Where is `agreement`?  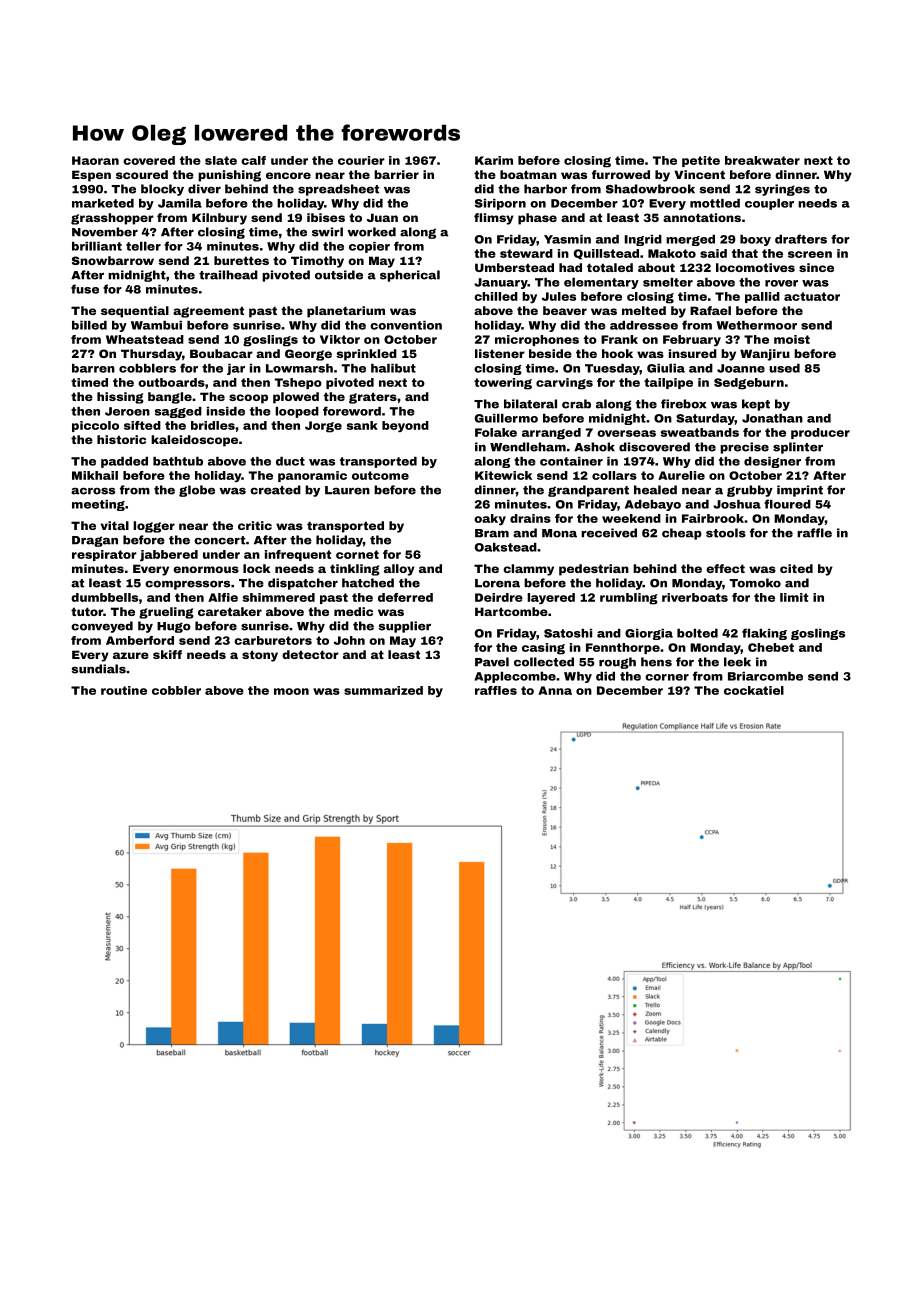 agreement is located at coordinates (208, 312).
